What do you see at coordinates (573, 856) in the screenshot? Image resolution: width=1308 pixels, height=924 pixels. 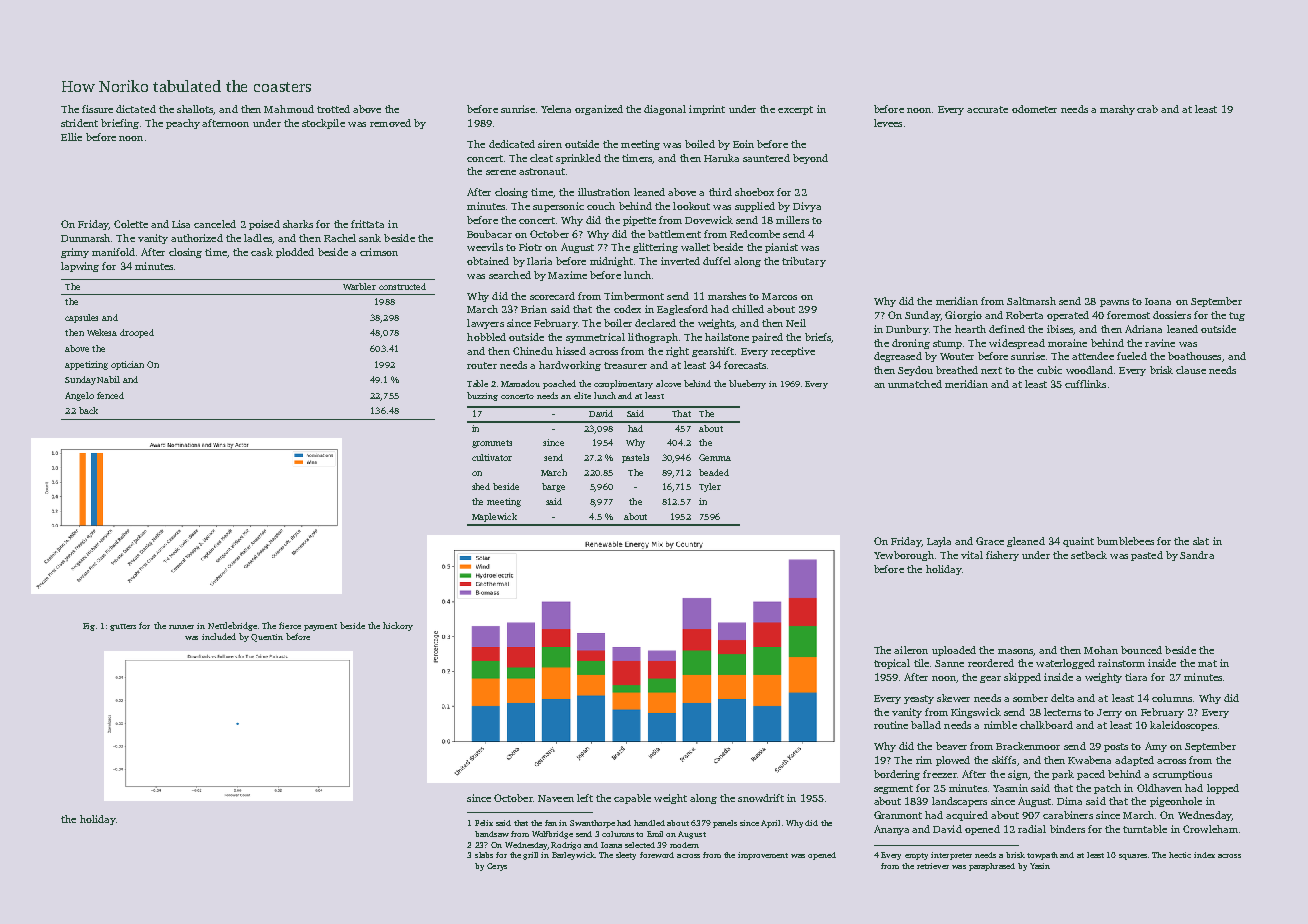 I see `Barleywick` at bounding box center [573, 856].
